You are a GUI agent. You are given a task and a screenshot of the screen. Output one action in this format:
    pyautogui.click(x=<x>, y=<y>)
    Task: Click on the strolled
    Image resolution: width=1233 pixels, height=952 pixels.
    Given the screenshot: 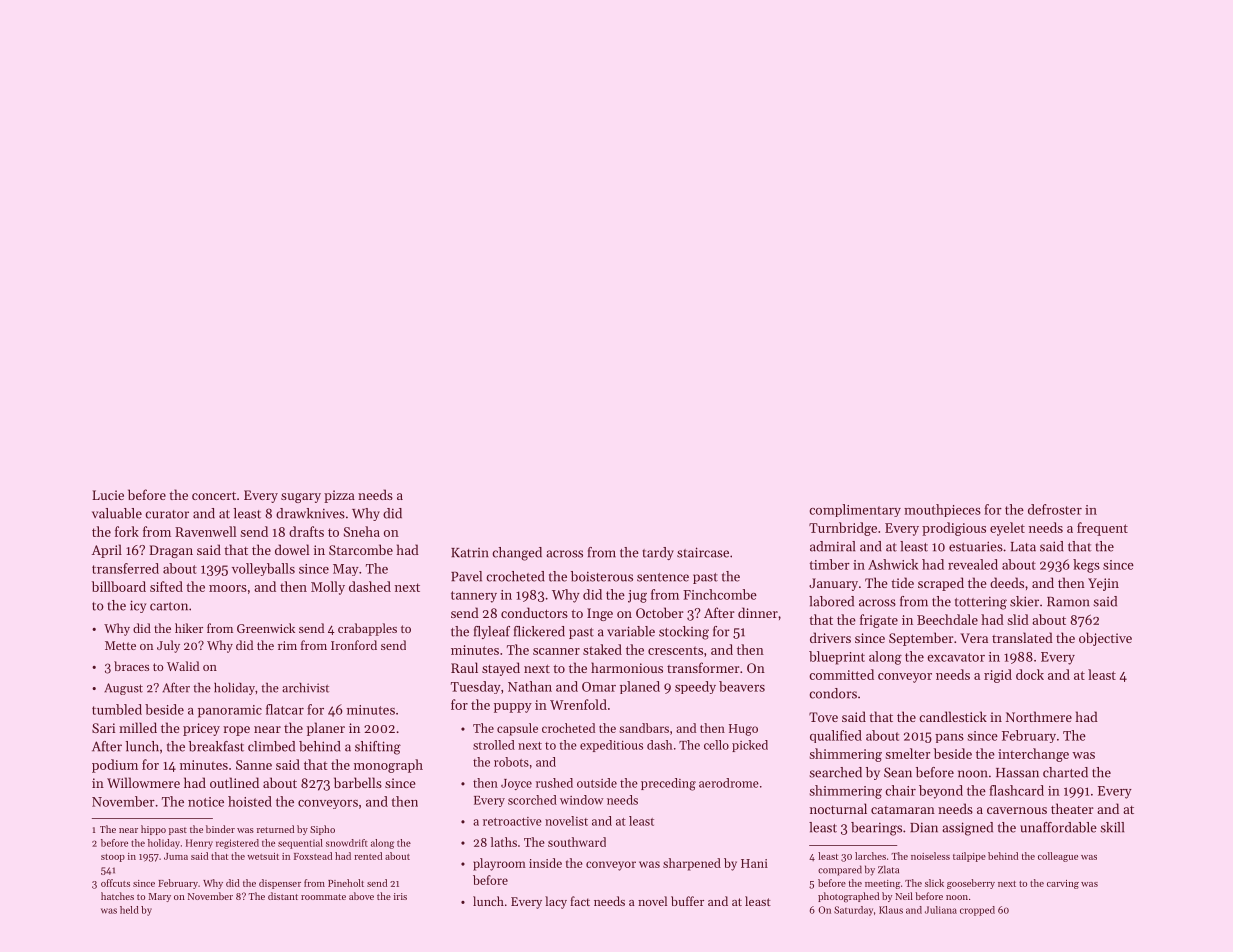 What is the action you would take?
    pyautogui.click(x=494, y=745)
